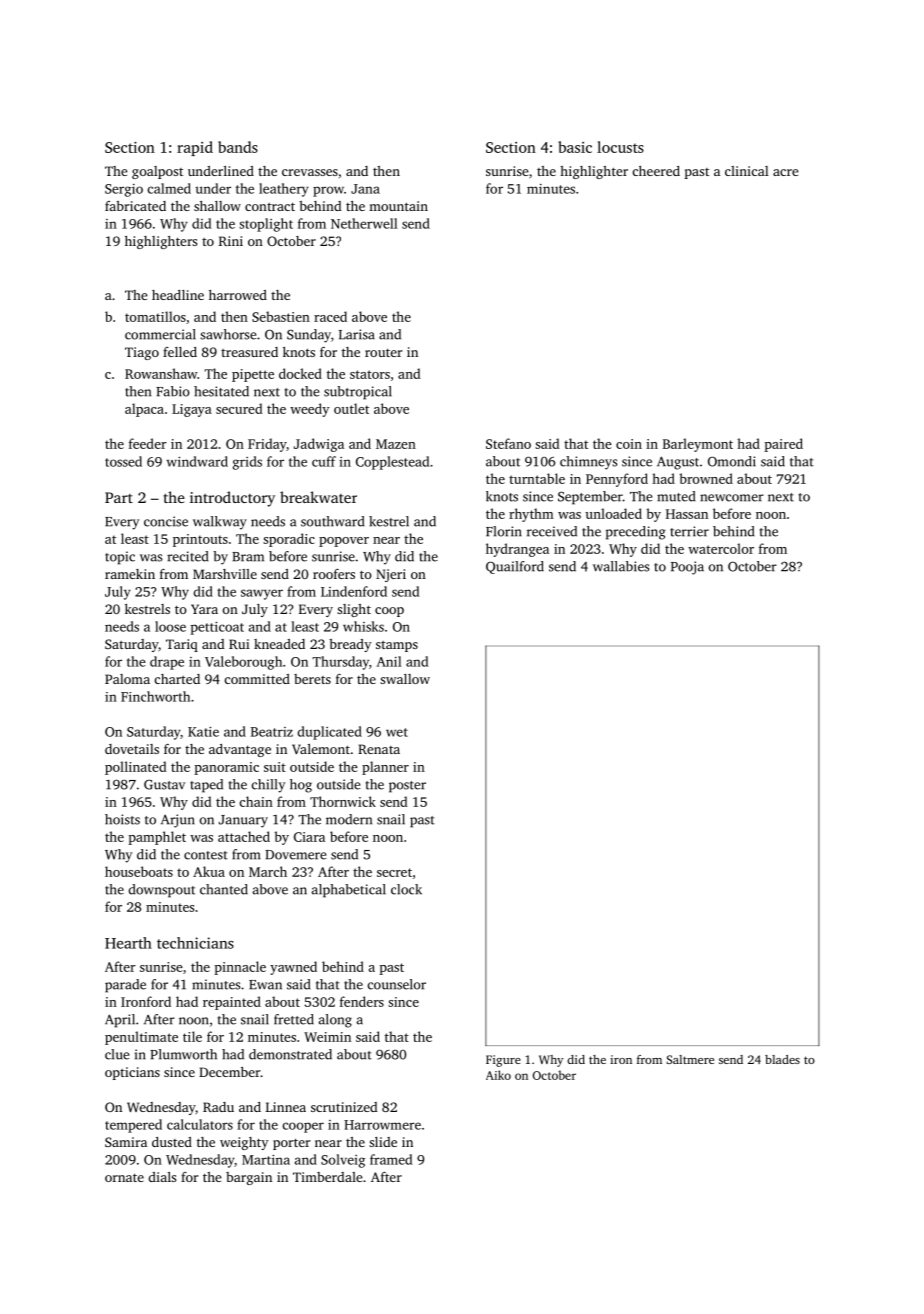 The image size is (924, 1314). I want to click on basic, so click(575, 147).
